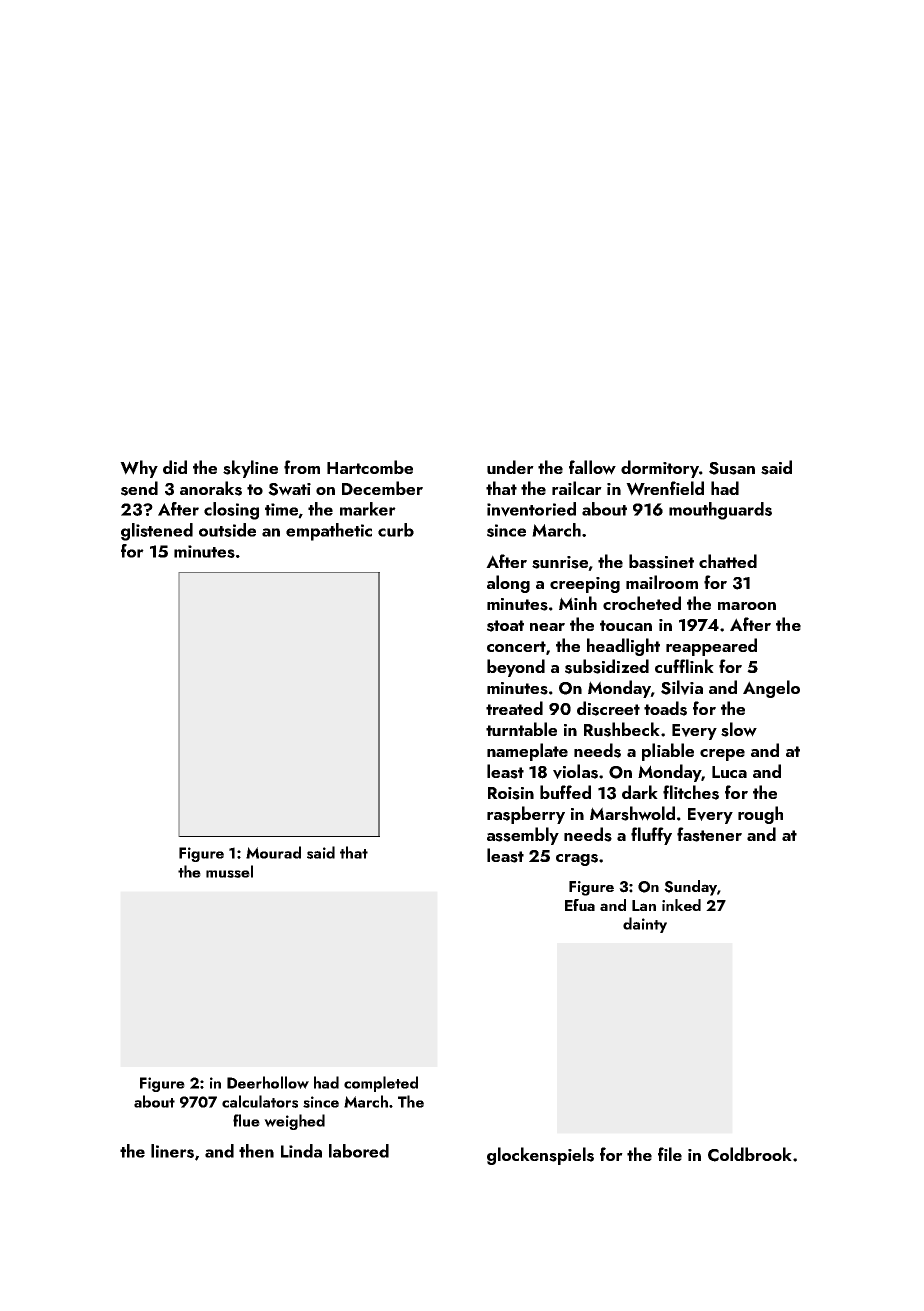  Describe the element at coordinates (592, 467) in the screenshot. I see `fallow` at that location.
